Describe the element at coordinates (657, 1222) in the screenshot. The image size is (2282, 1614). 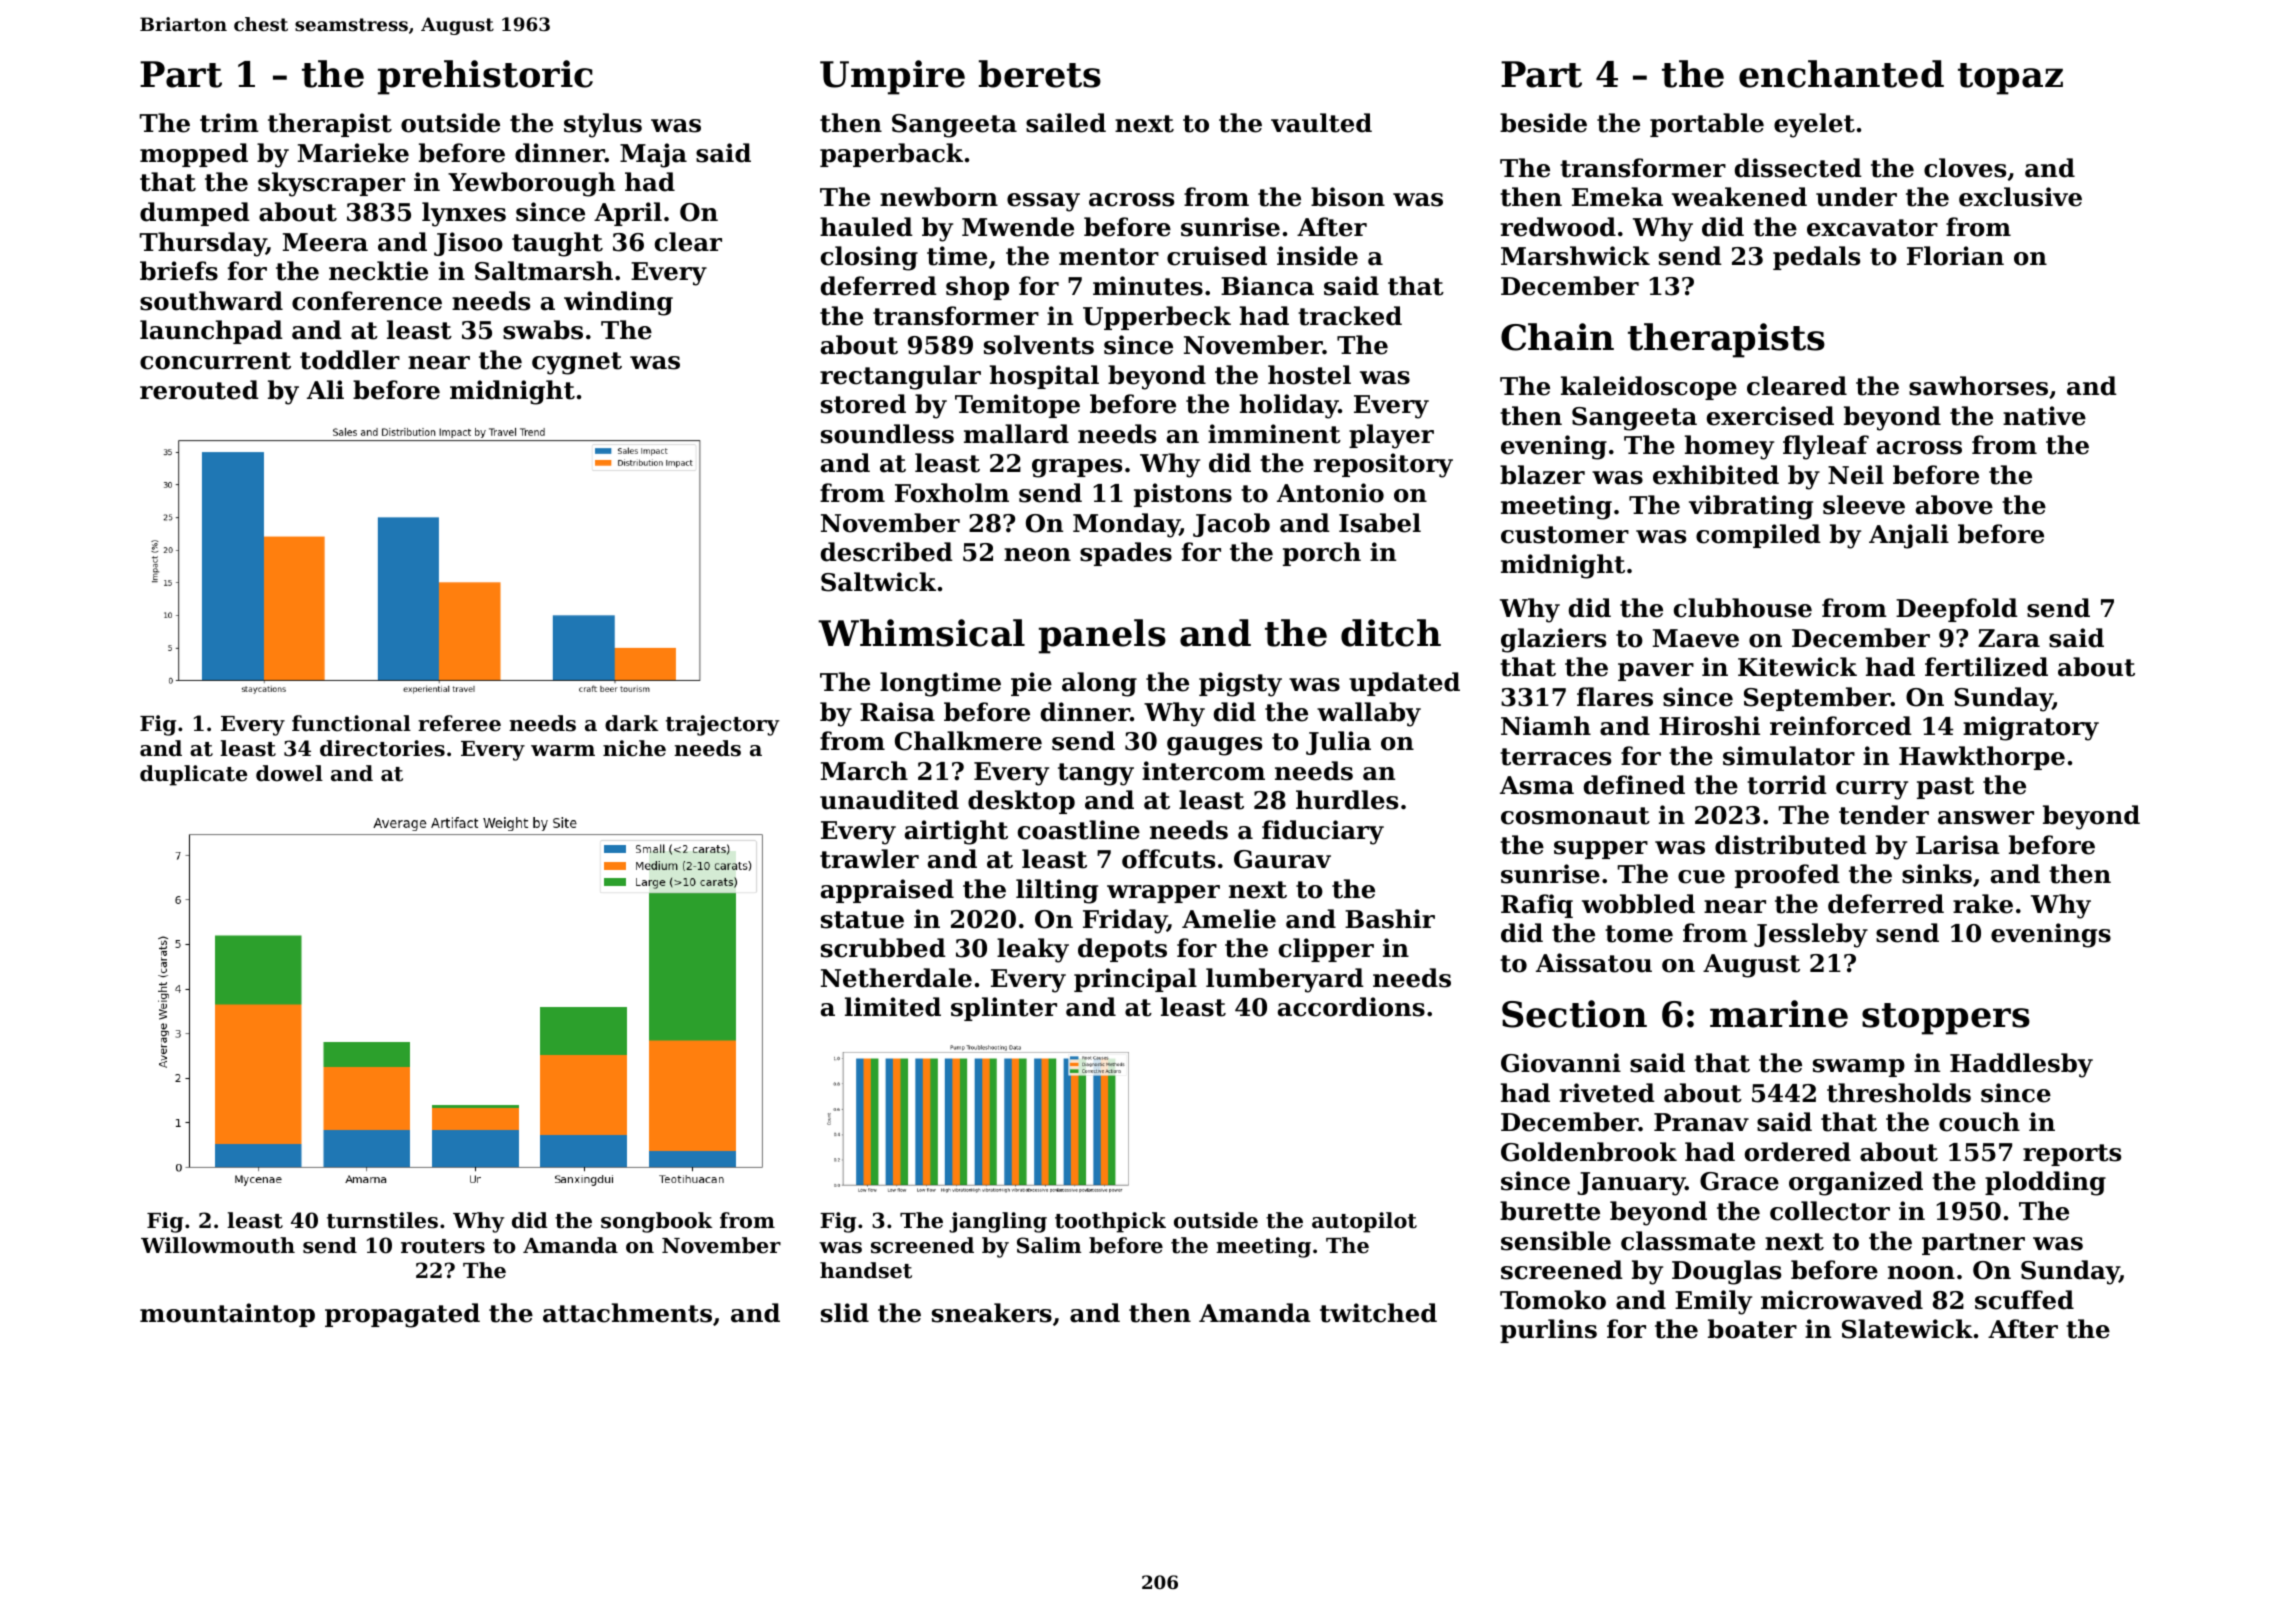
I see `songbook` at that location.
